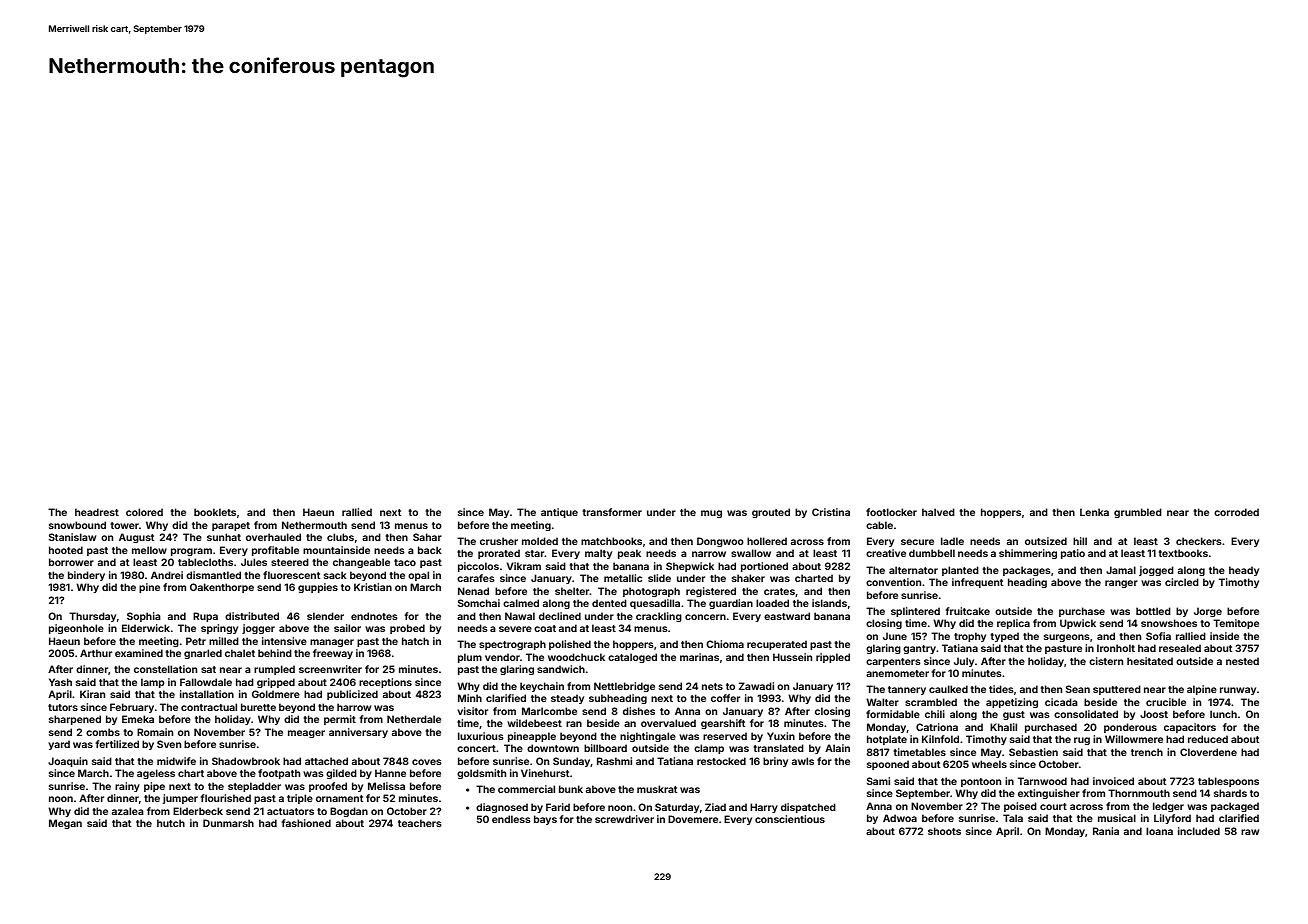 The image size is (1308, 924). What do you see at coordinates (779, 591) in the document?
I see `crates` at bounding box center [779, 591].
